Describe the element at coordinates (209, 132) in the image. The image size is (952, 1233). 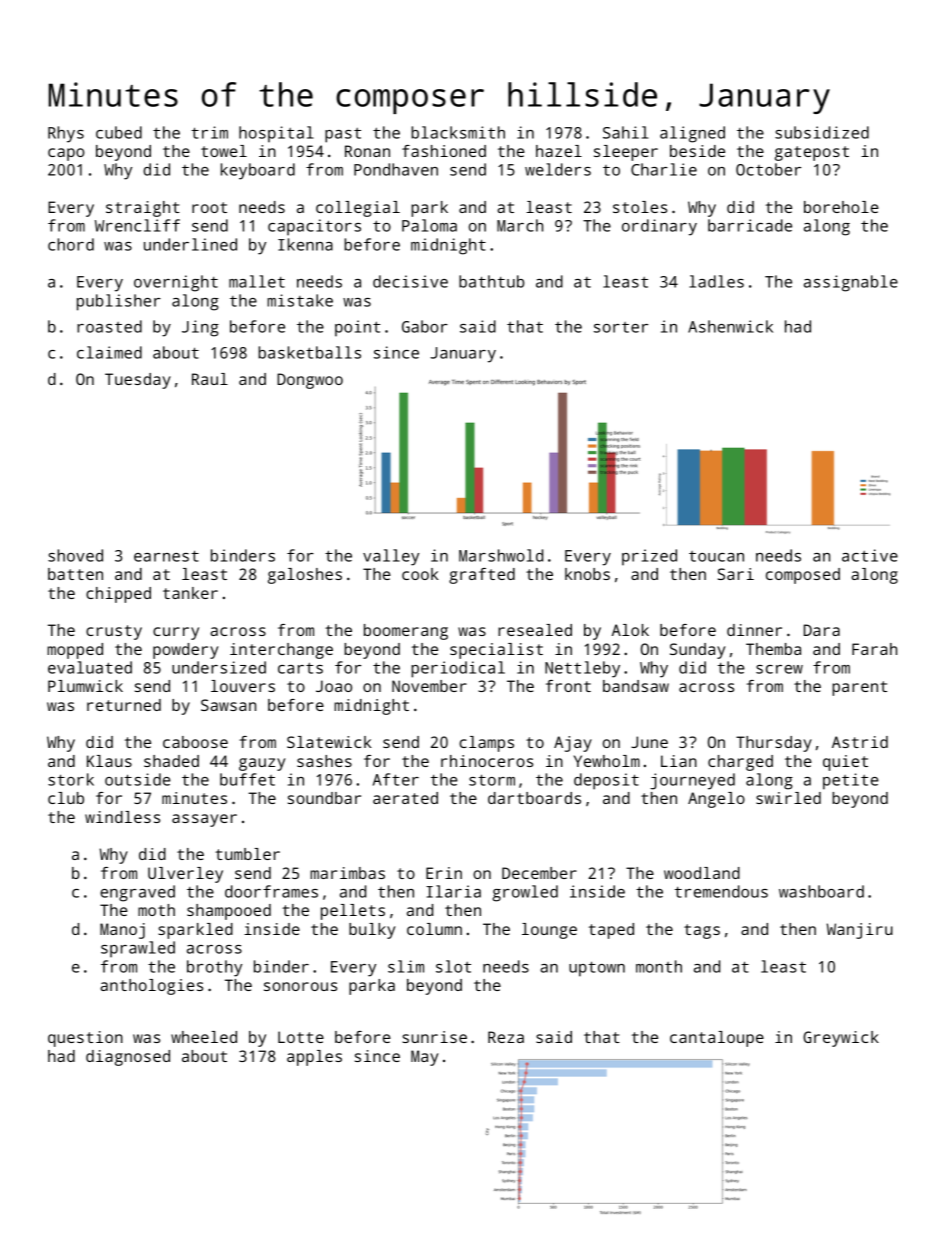
I see `trim` at that location.
